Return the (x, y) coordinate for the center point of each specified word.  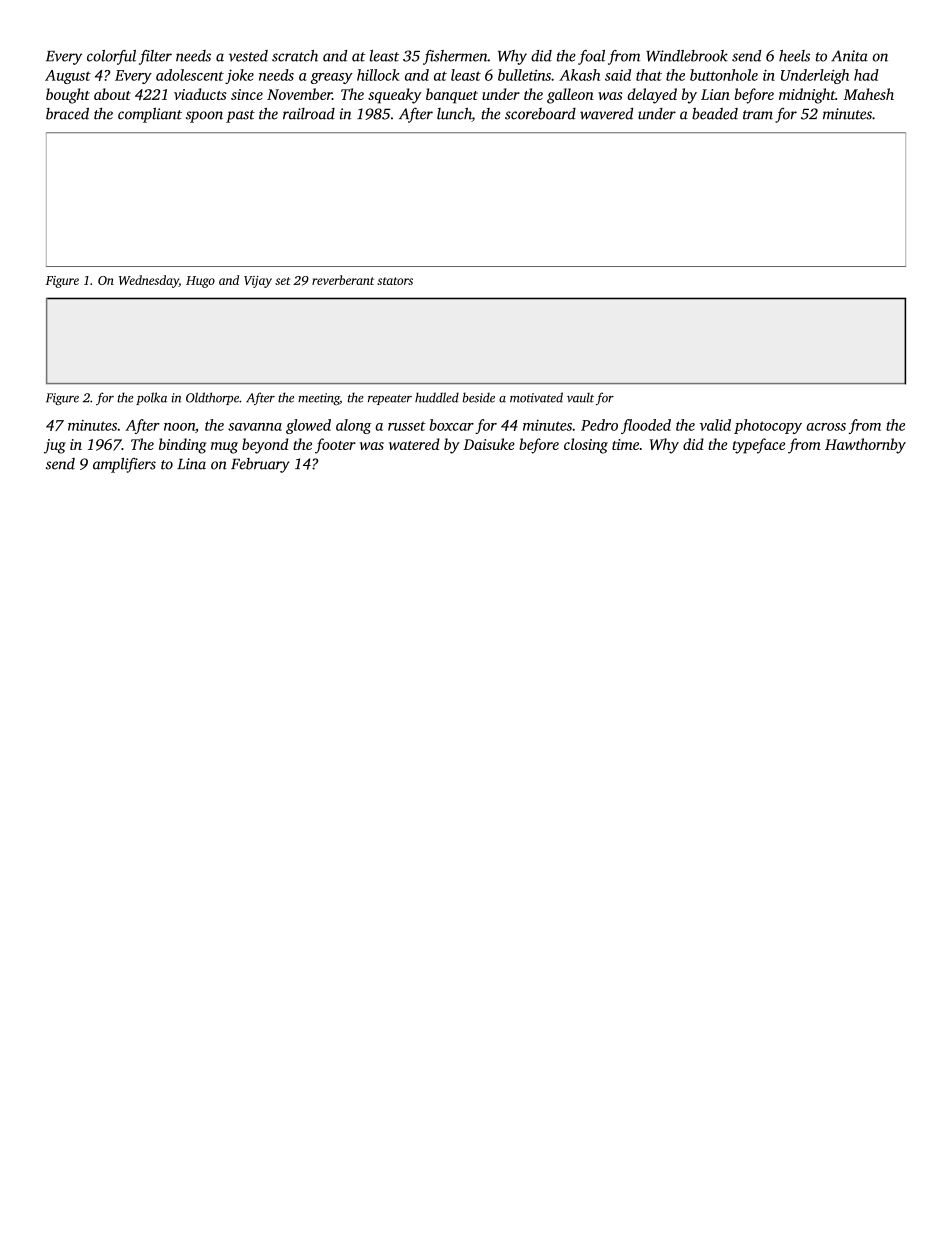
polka (151, 398)
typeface (759, 446)
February (260, 465)
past (240, 116)
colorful (111, 57)
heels (794, 56)
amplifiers (124, 465)
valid (715, 425)
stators (395, 281)
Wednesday (149, 281)
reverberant (343, 280)
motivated (536, 397)
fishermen (455, 57)
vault (580, 397)
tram (758, 115)
